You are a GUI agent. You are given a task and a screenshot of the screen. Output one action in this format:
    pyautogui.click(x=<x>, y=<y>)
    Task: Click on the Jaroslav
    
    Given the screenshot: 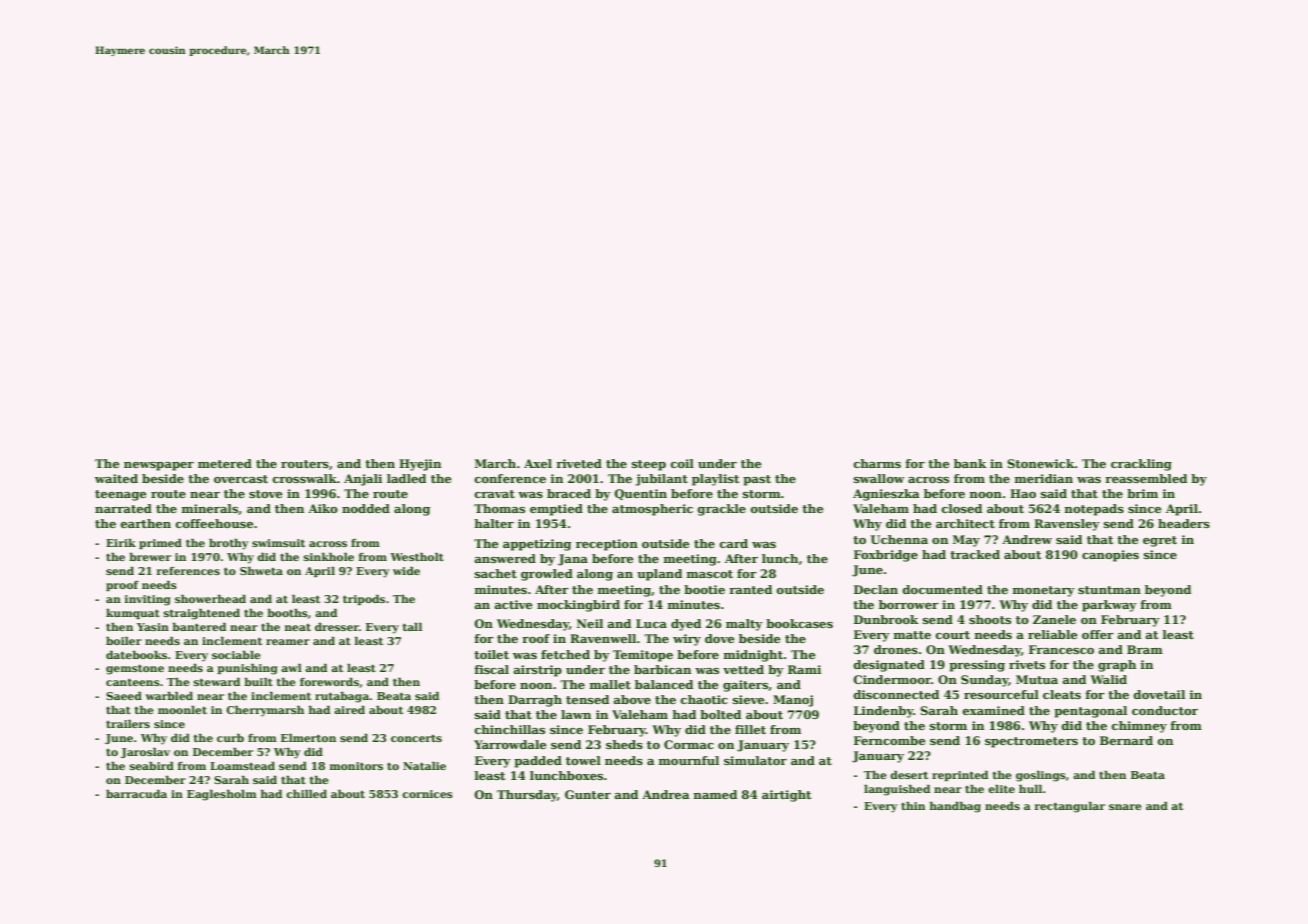 What is the action you would take?
    pyautogui.click(x=145, y=753)
